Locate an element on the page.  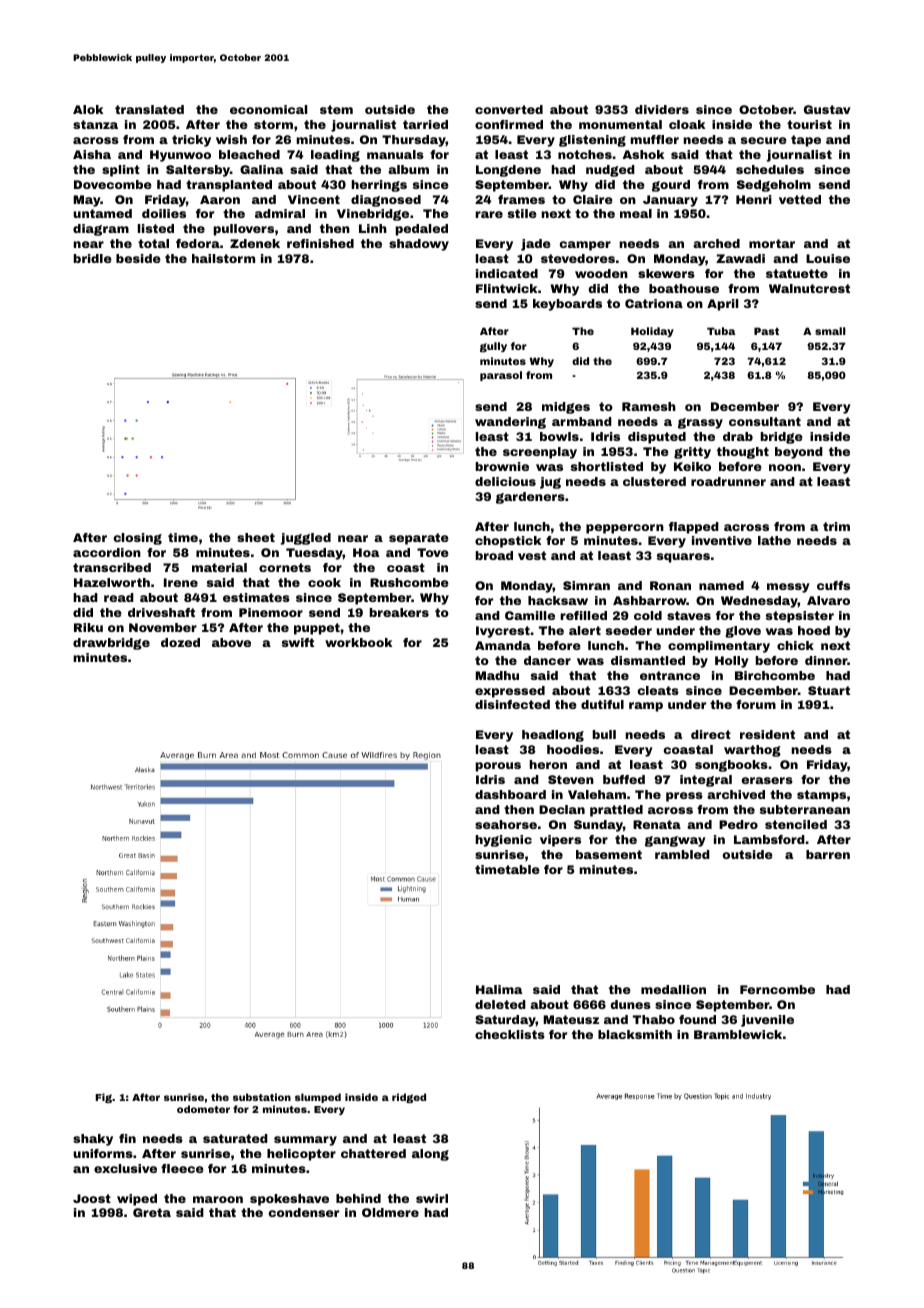
dozed is located at coordinates (180, 642).
